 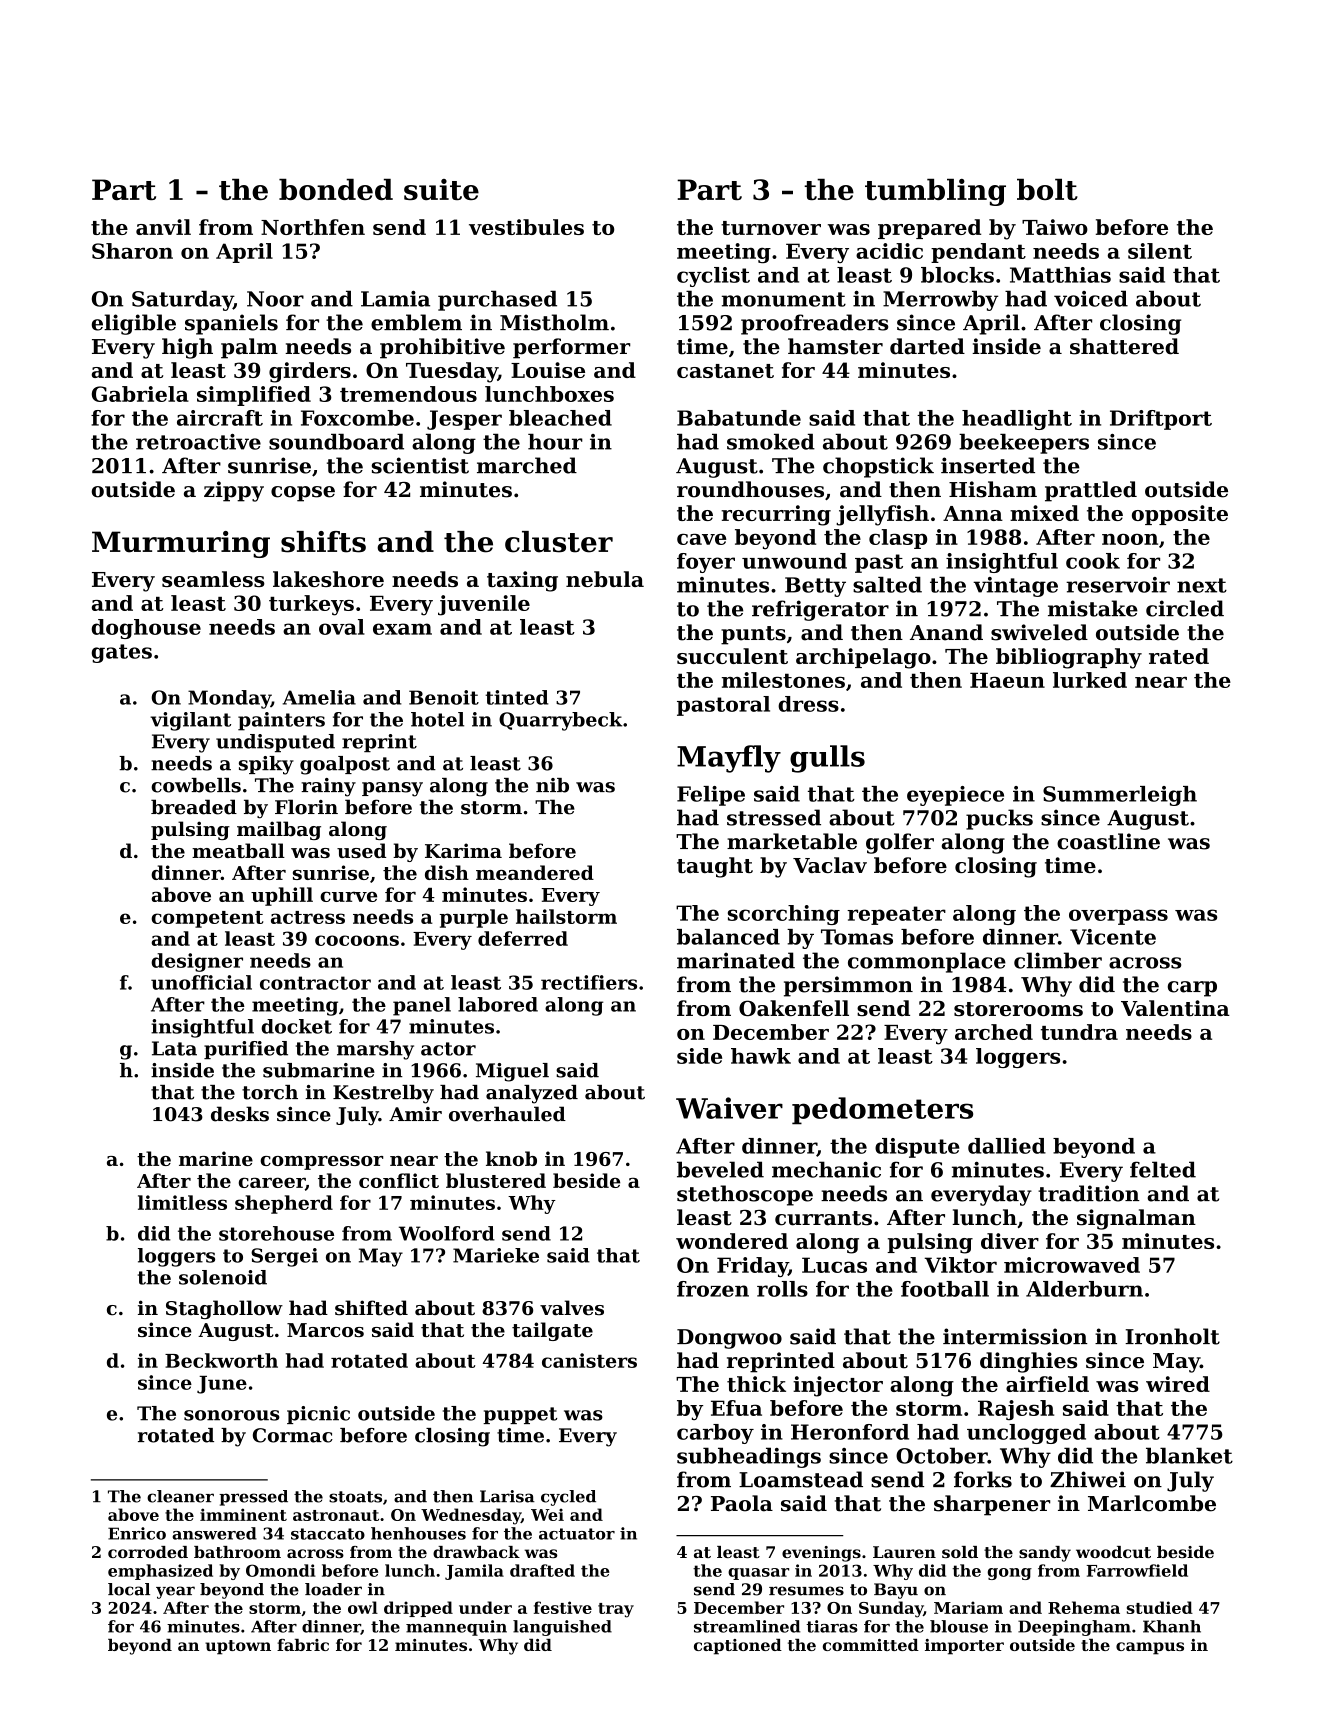 What do you see at coordinates (498, 1004) in the screenshot?
I see `labored` at bounding box center [498, 1004].
